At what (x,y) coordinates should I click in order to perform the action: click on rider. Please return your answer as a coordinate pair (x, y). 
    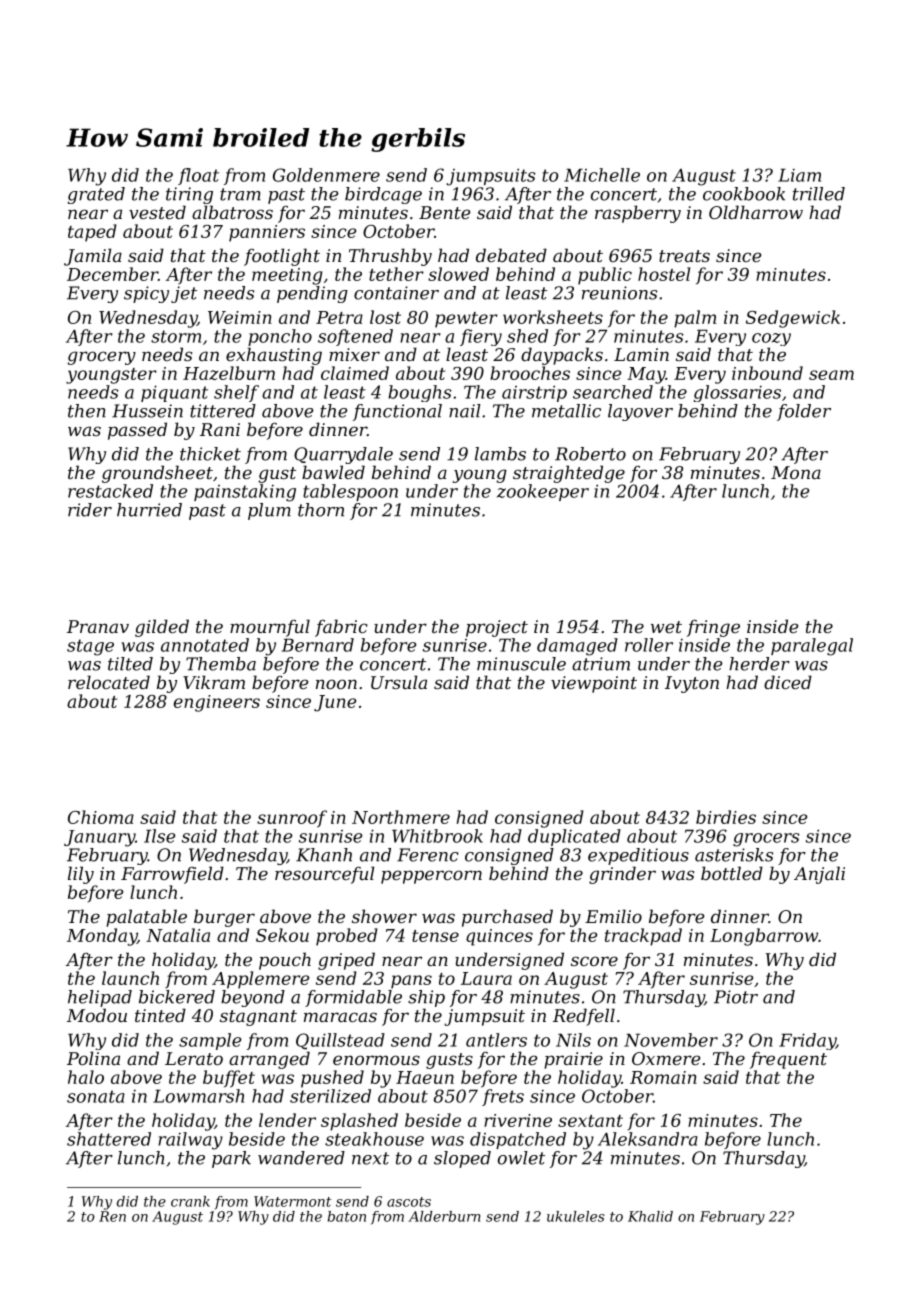
    Looking at the image, I should click on (90, 510).
